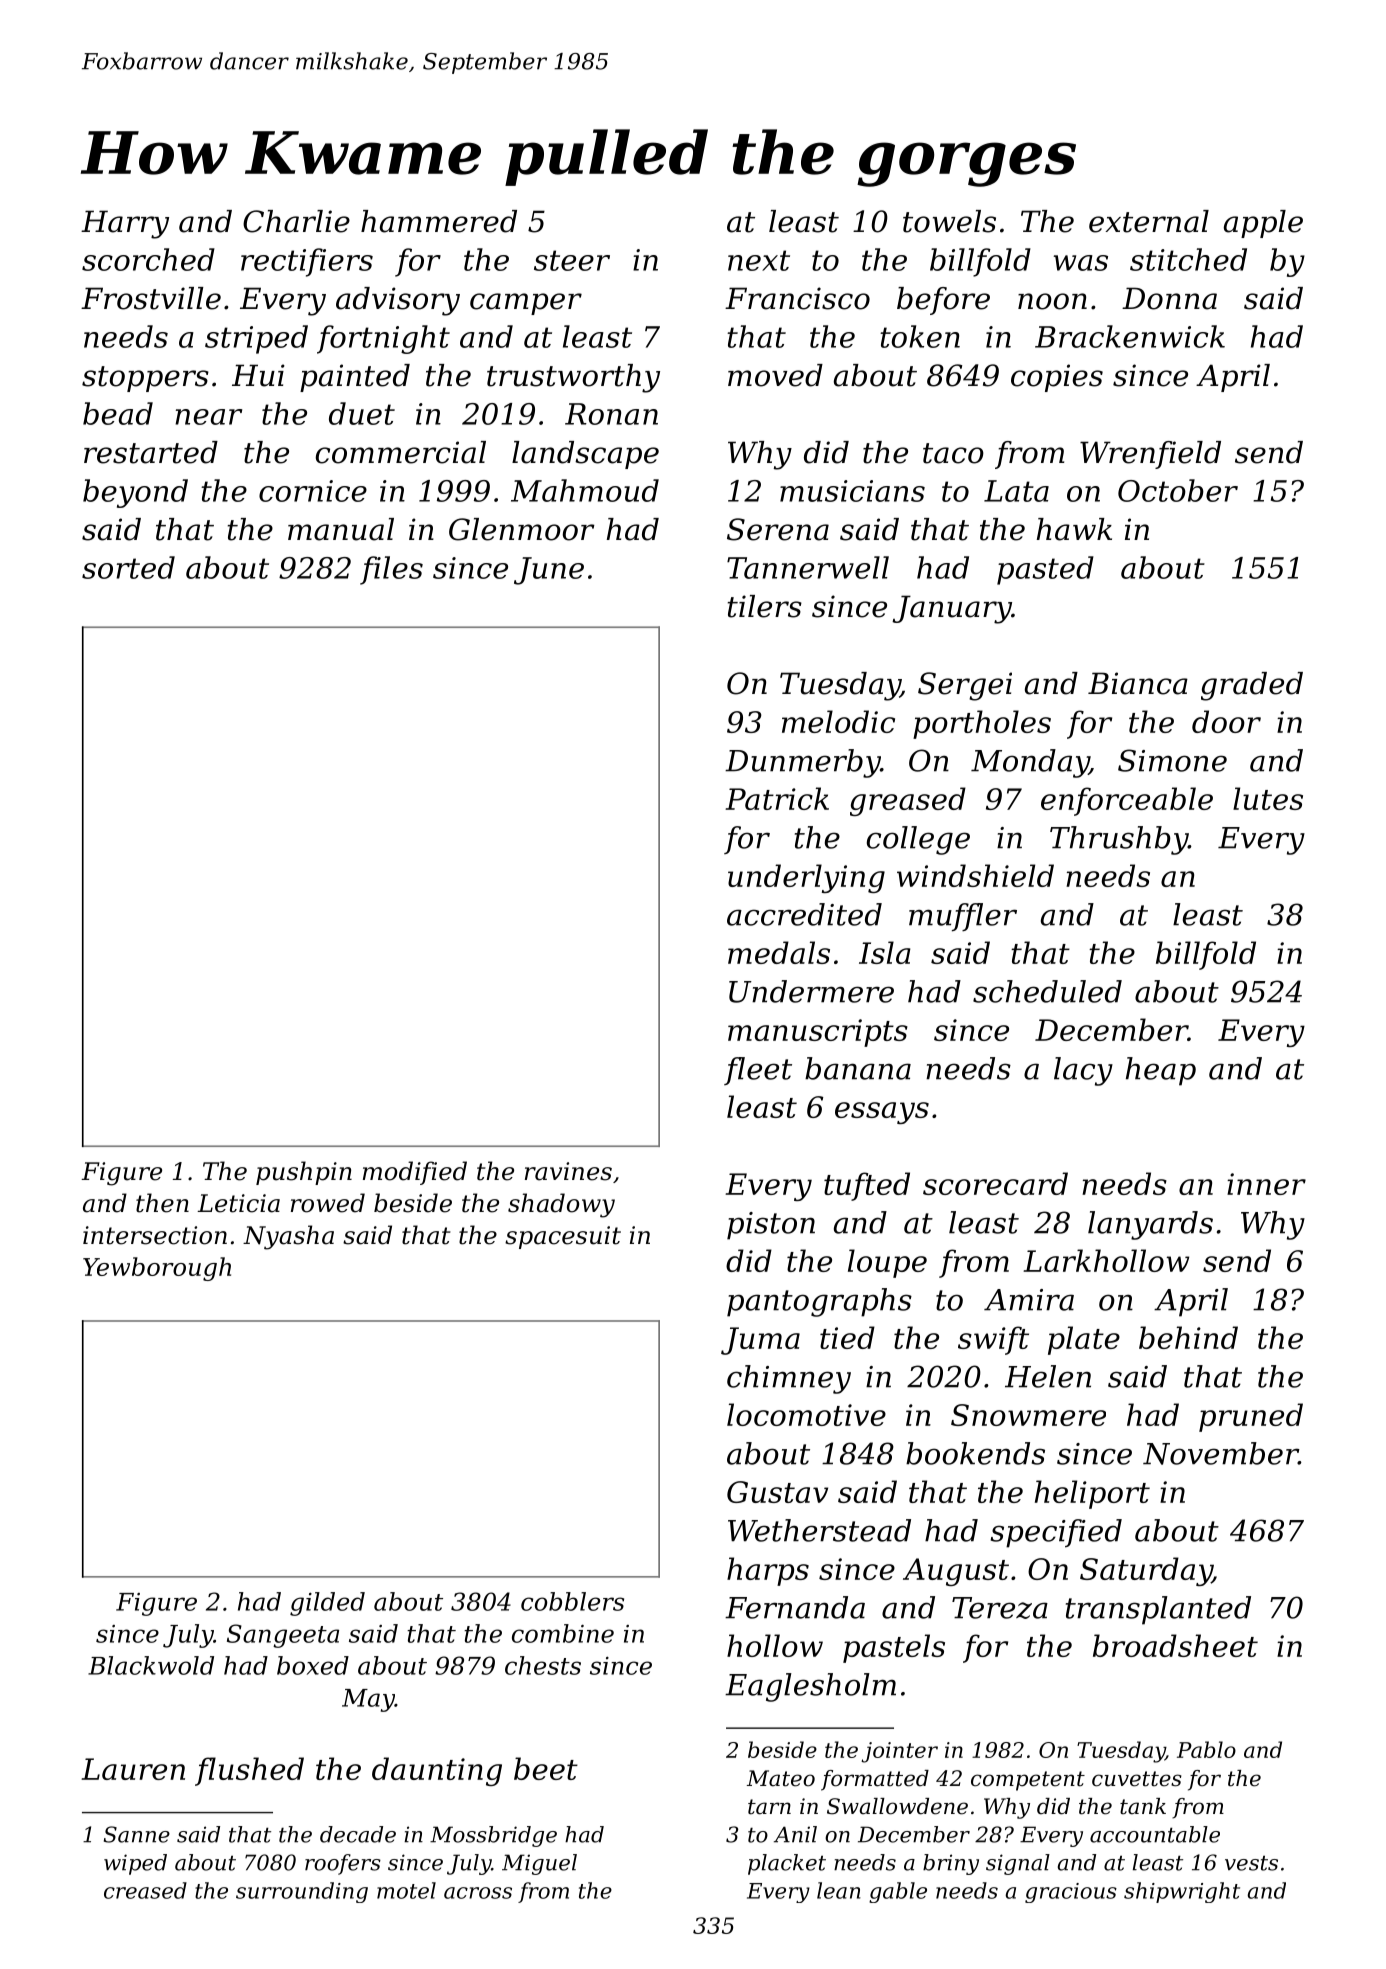 This document has width=1386, height=1969. I want to click on motel, so click(406, 1890).
